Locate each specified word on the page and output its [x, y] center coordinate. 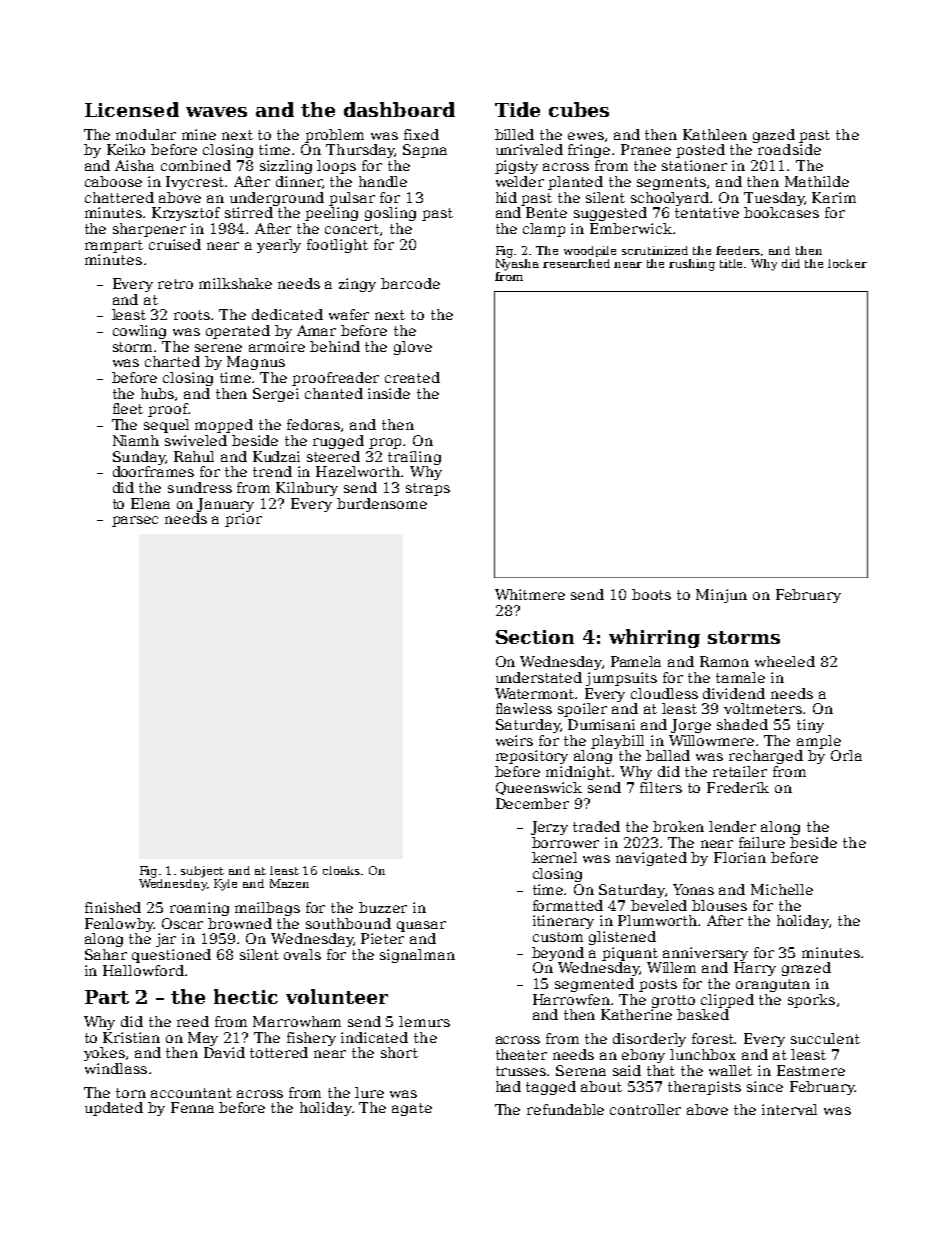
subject [202, 872]
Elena [150, 503]
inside [389, 393]
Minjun [721, 596]
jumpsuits [621, 679]
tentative [707, 212]
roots [192, 315]
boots [651, 594]
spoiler [582, 710]
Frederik [738, 787]
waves [216, 112]
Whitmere [530, 594]
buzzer [383, 907]
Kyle [225, 885]
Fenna [192, 1107]
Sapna [425, 151]
